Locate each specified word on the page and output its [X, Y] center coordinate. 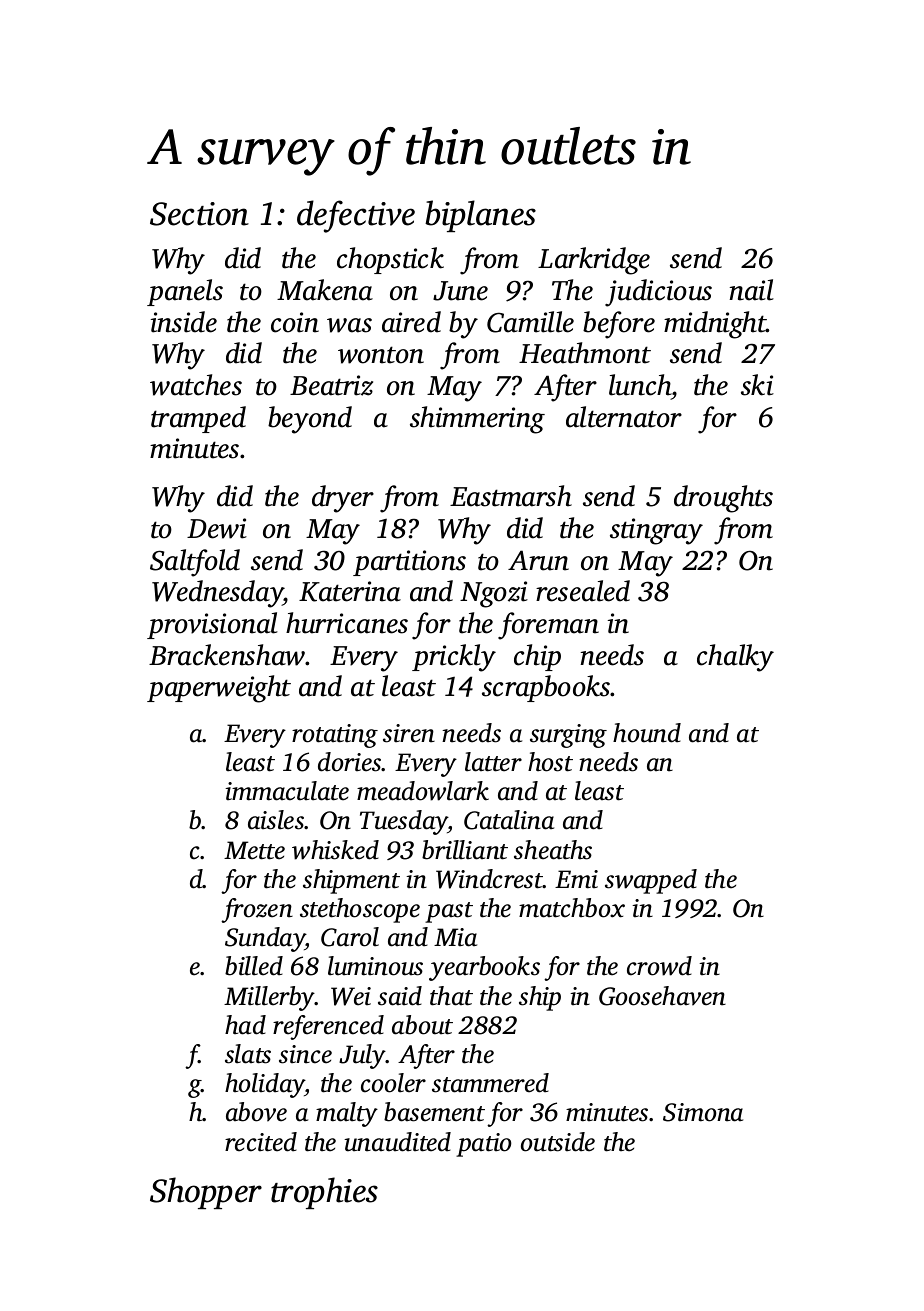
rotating [335, 736]
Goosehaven [662, 996]
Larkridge [594, 261]
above [256, 1112]
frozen [257, 910]
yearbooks [484, 968]
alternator [624, 417]
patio [484, 1145]
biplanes [480, 216]
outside [558, 1142]
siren [409, 733]
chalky [735, 658]
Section [199, 214]
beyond [310, 420]
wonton [381, 355]
